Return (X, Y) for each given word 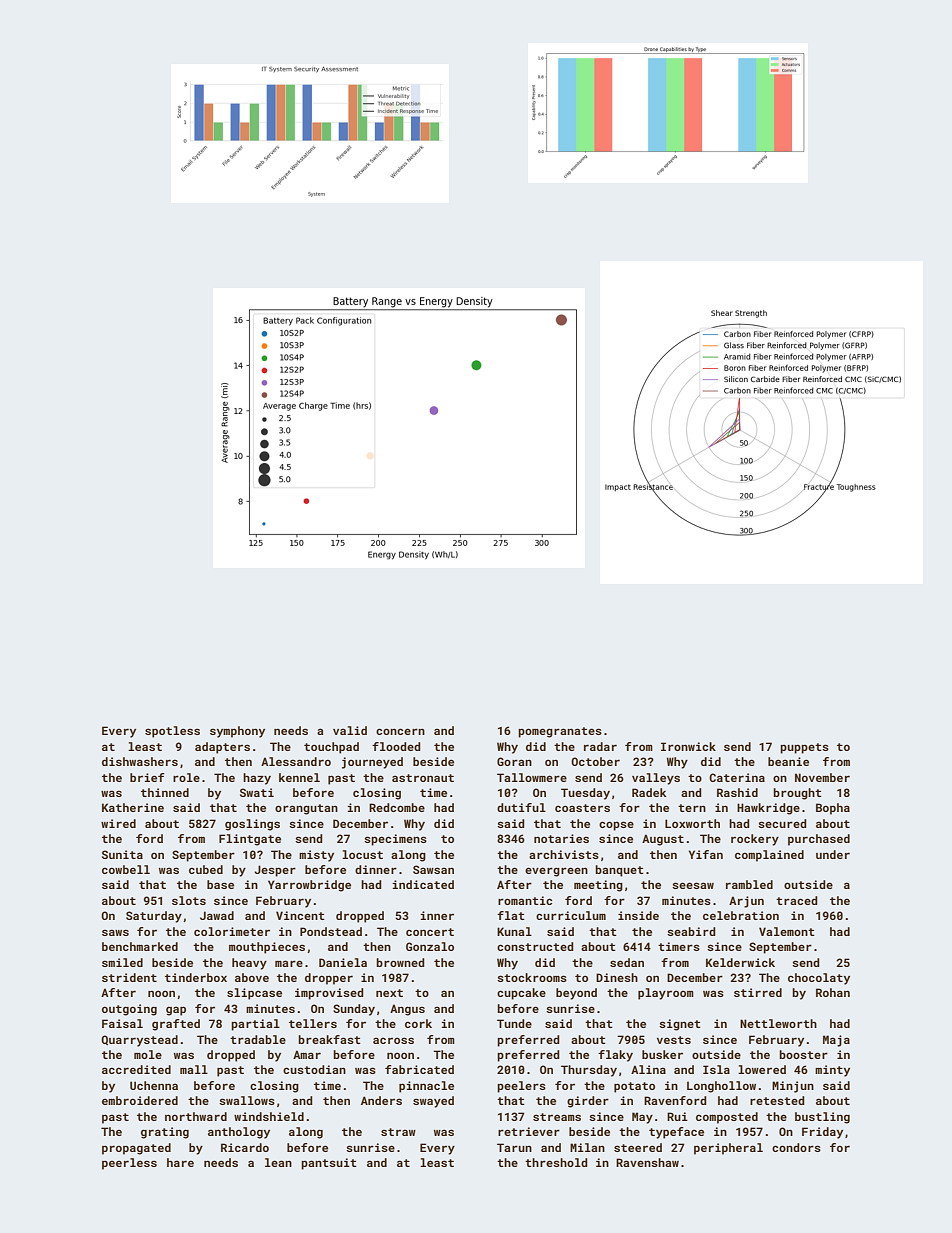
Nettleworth (778, 1023)
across (393, 1040)
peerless (129, 1164)
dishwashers (140, 761)
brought (797, 794)
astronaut (423, 778)
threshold (556, 1162)
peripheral (728, 1149)
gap (176, 1011)
